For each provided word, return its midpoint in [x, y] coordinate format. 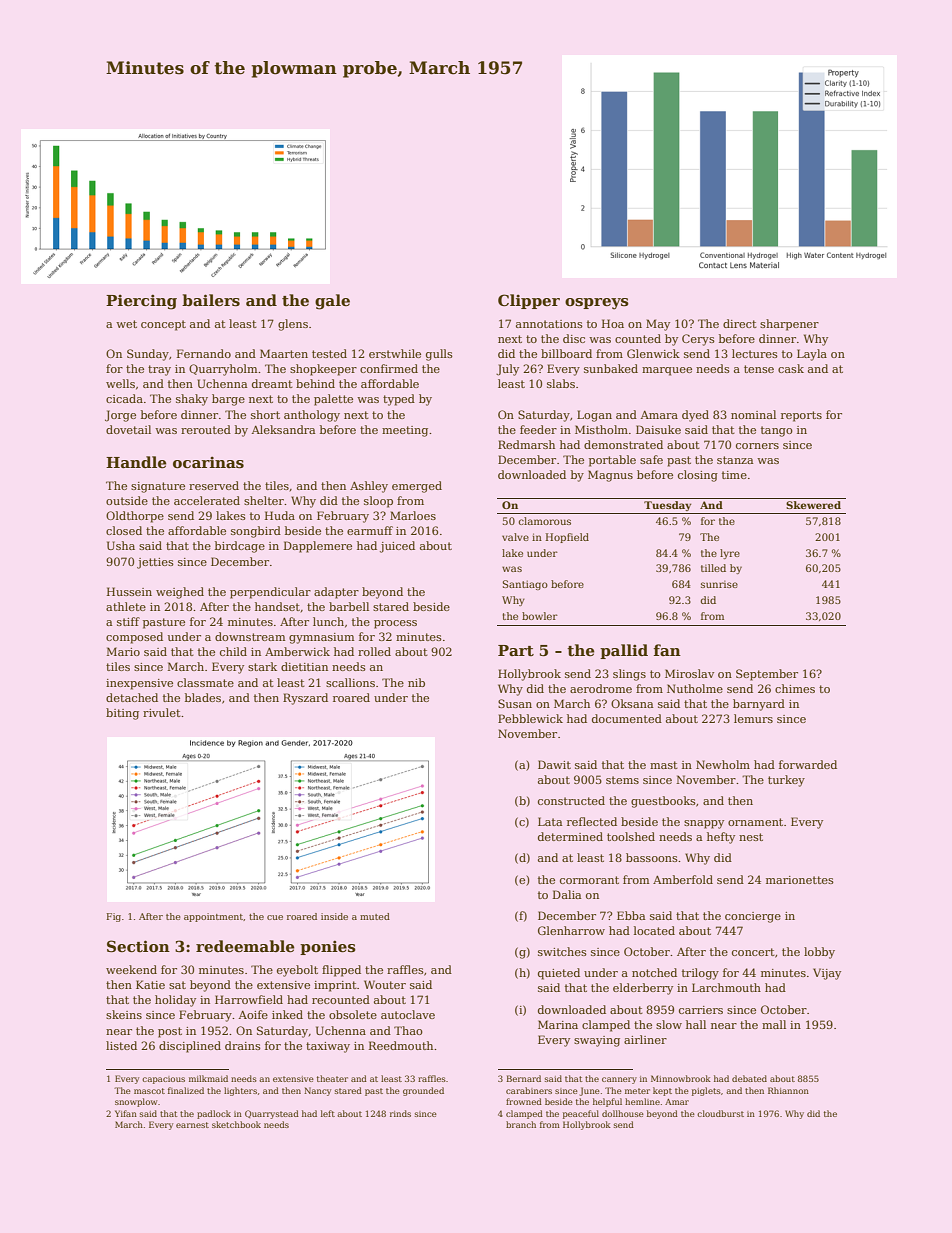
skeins [124, 1014]
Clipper [529, 301]
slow [669, 1024]
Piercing [141, 302]
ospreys [597, 304]
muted [375, 916]
